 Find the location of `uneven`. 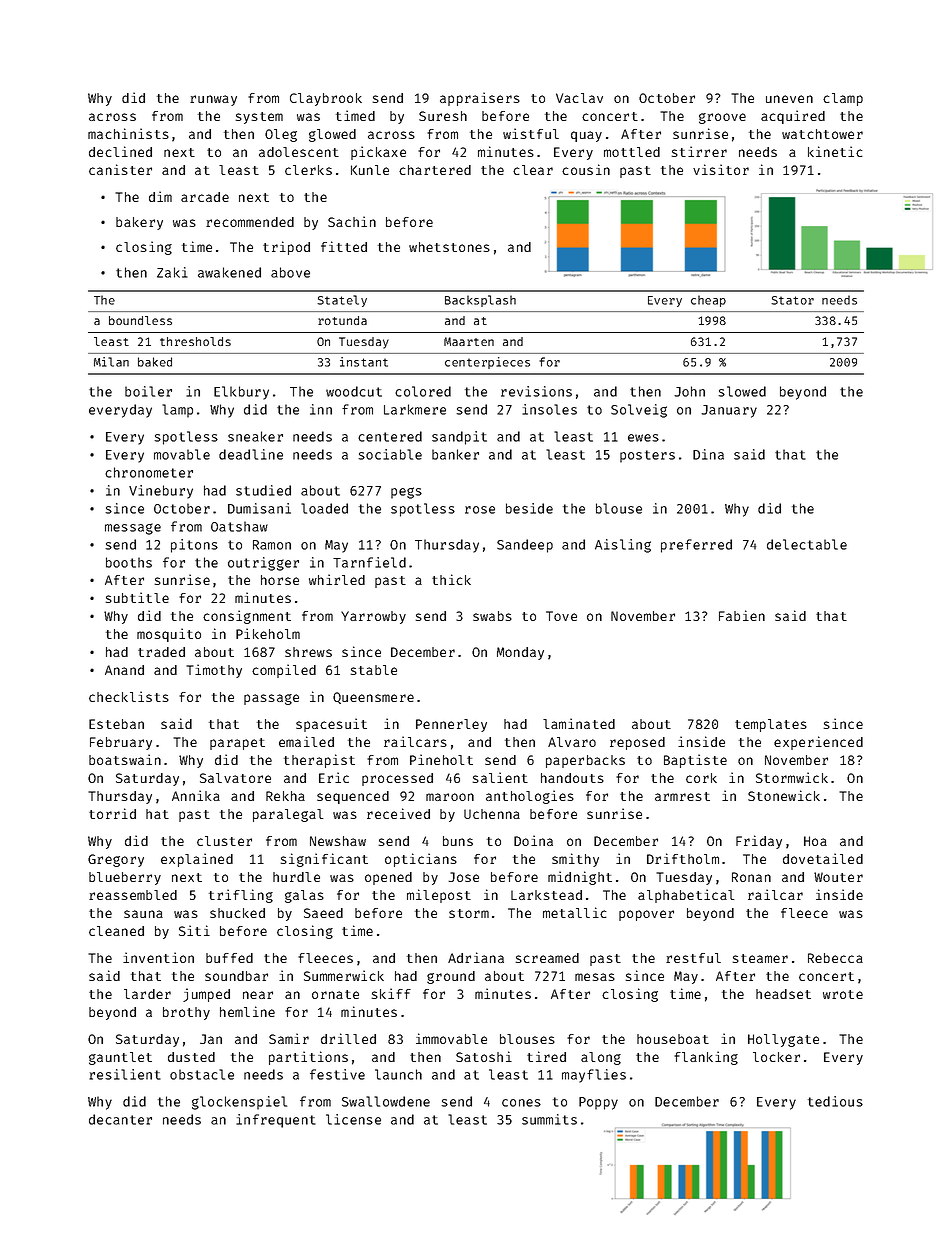

uneven is located at coordinates (789, 99).
